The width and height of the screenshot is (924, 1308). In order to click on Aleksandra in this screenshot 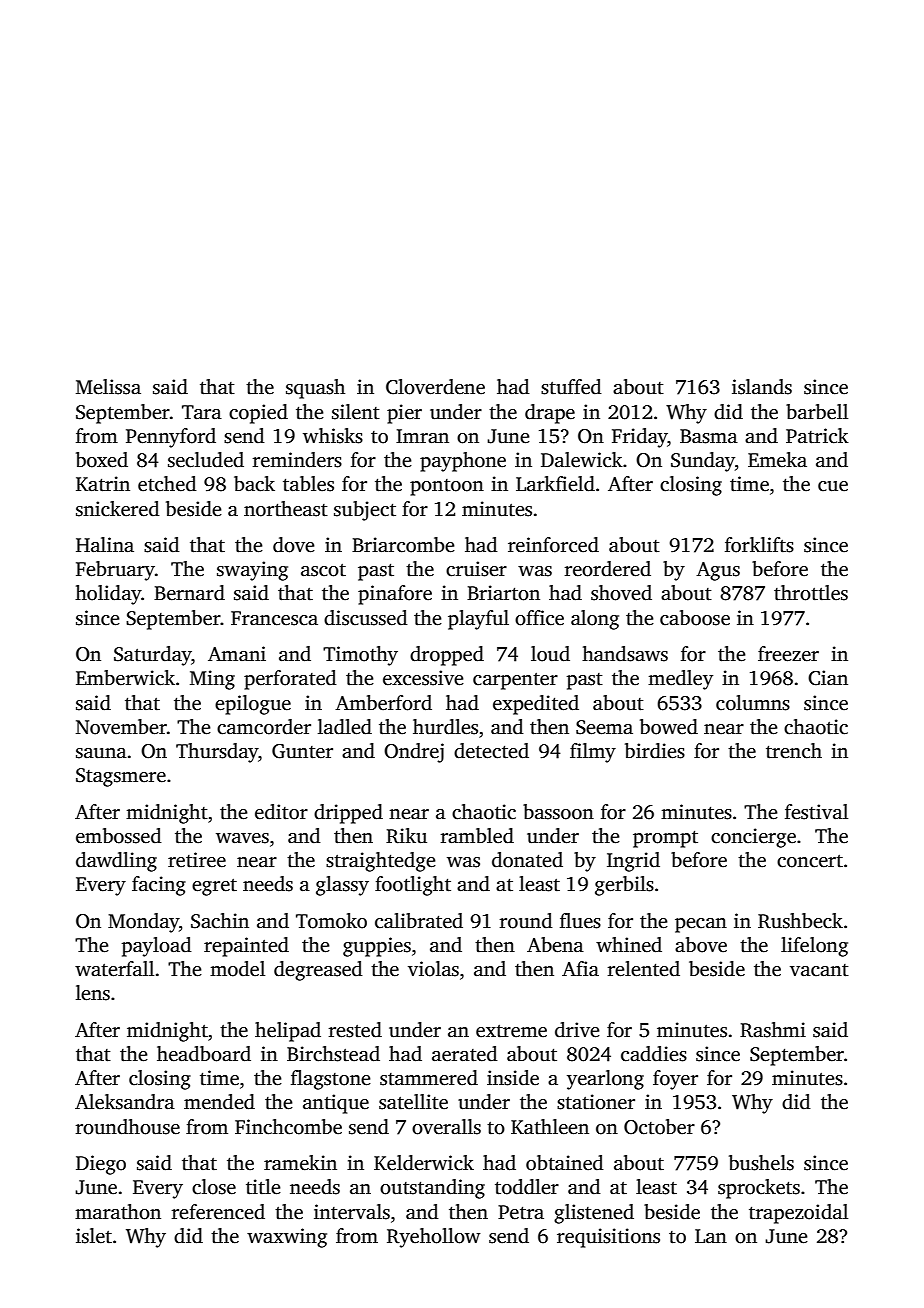, I will do `click(125, 1102)`.
